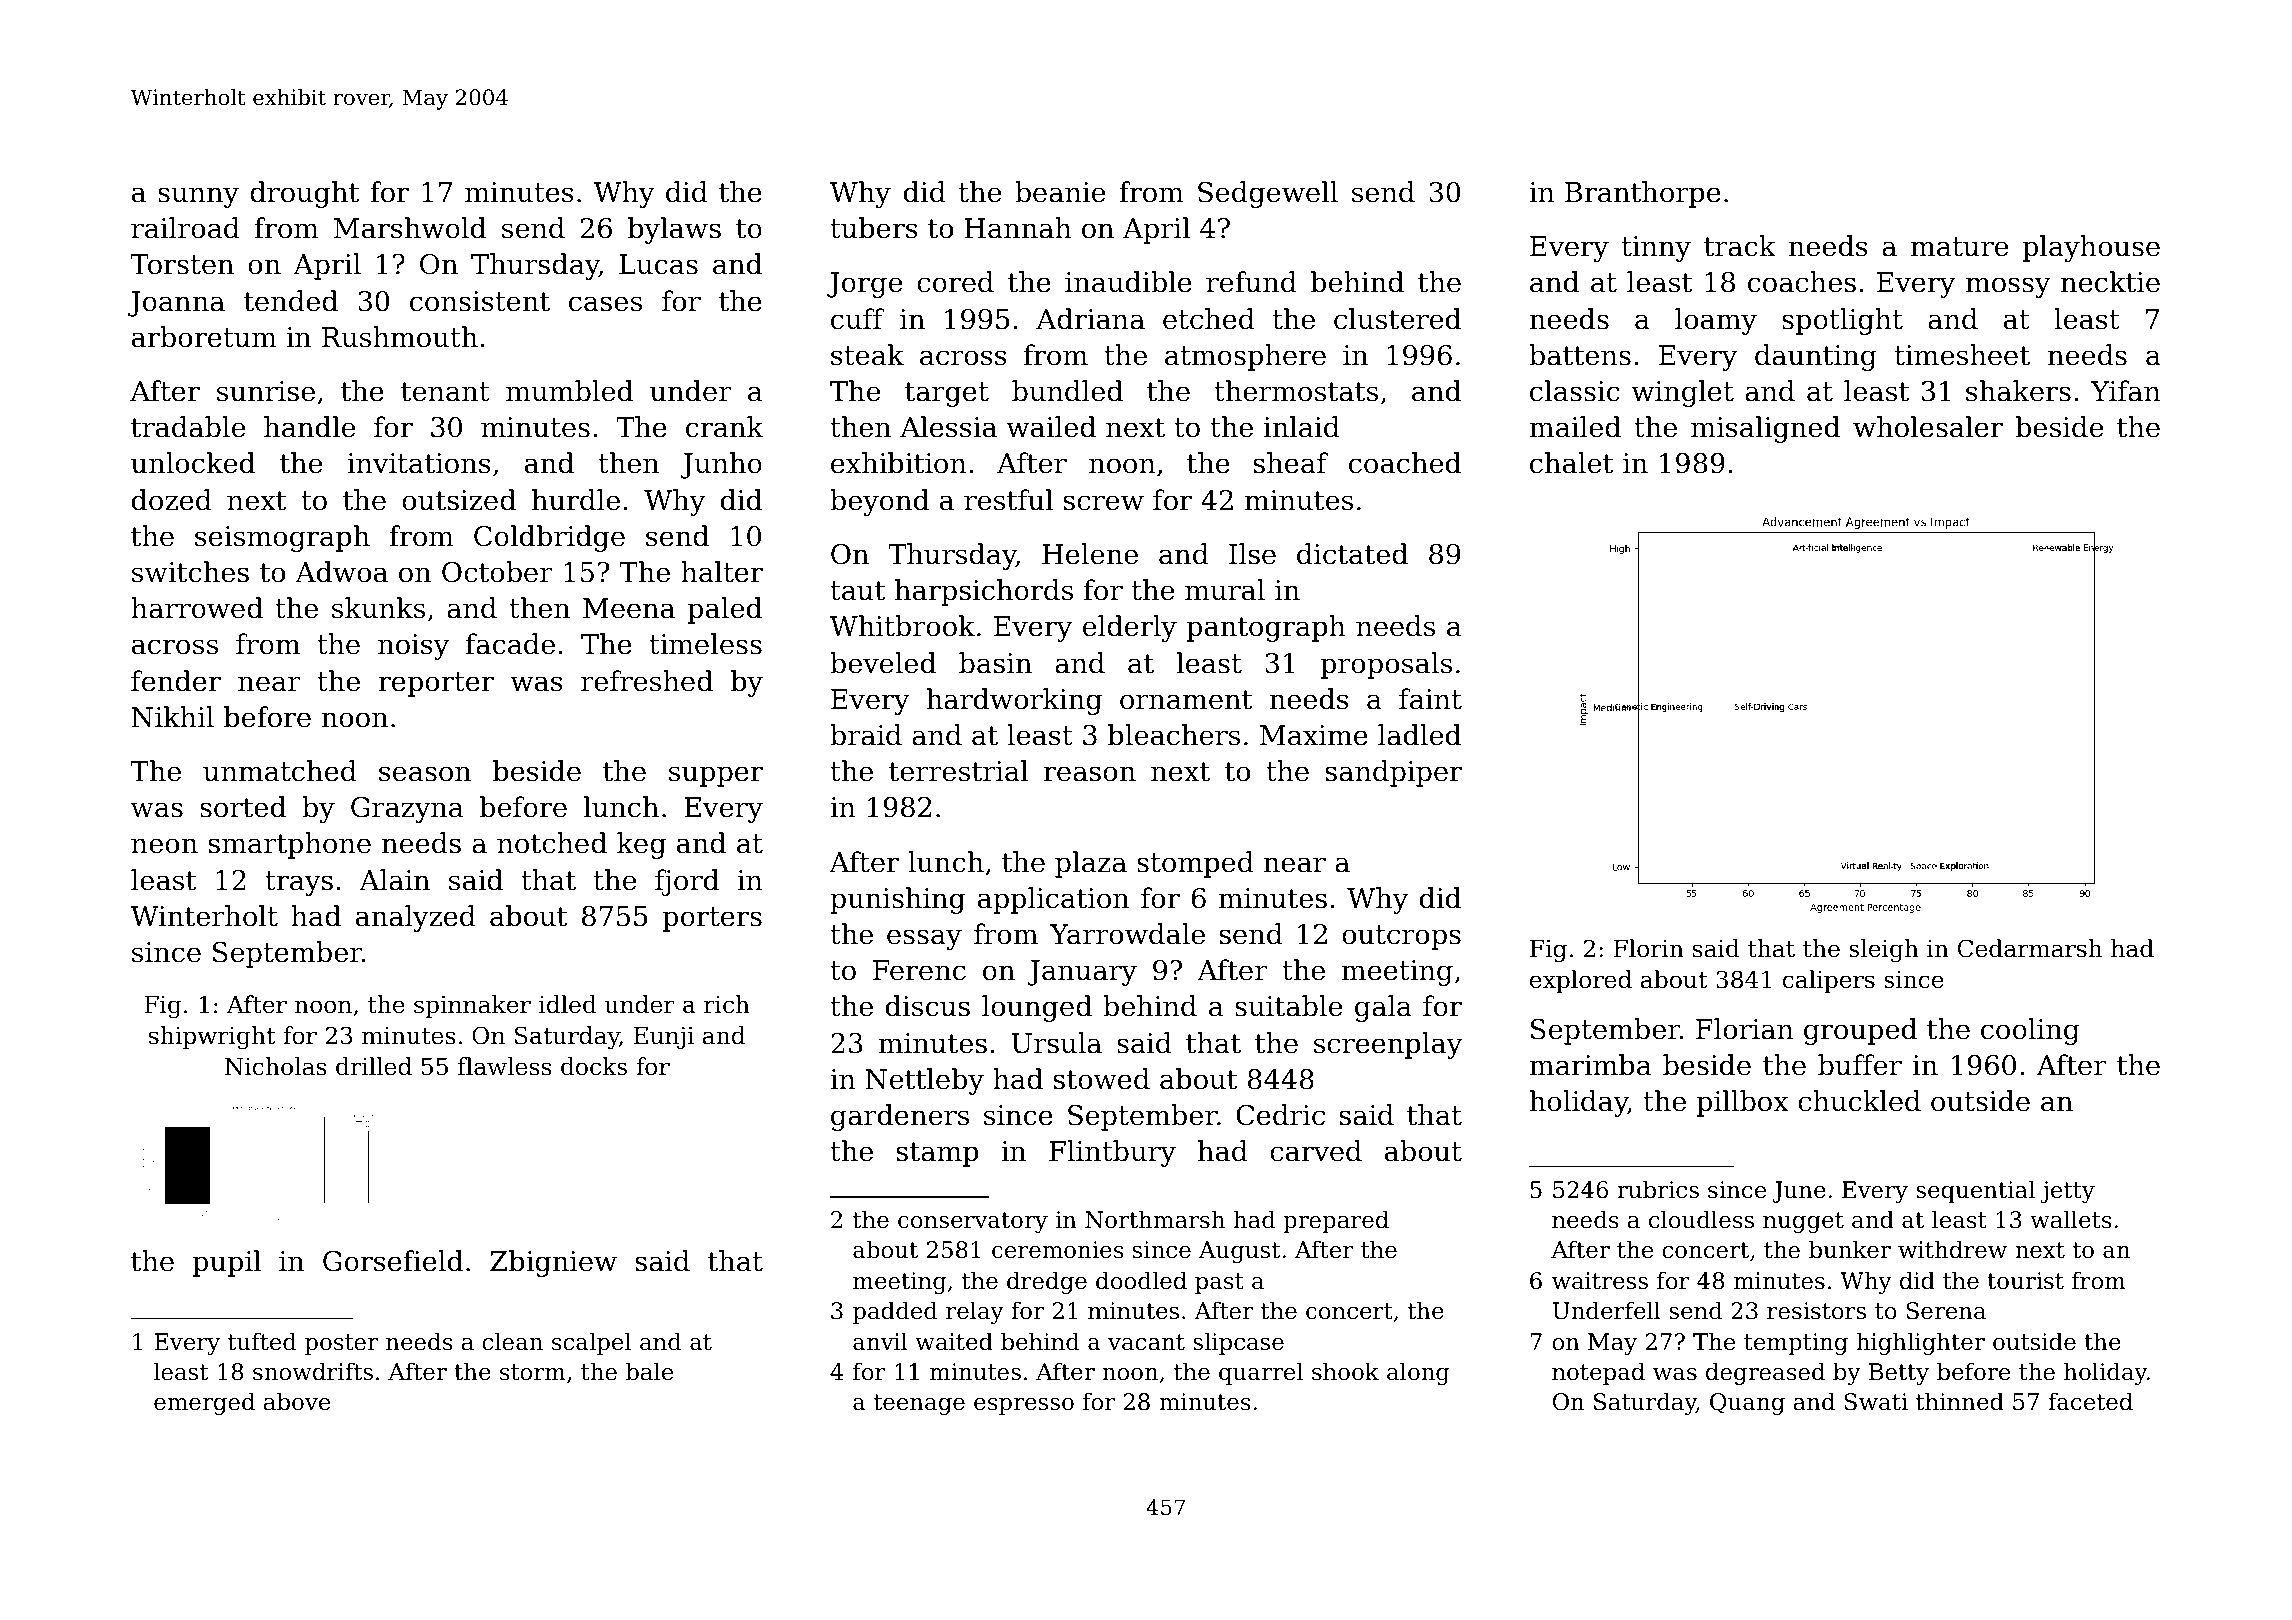 The height and width of the screenshot is (1620, 2292). What do you see at coordinates (309, 427) in the screenshot?
I see `handle` at bounding box center [309, 427].
